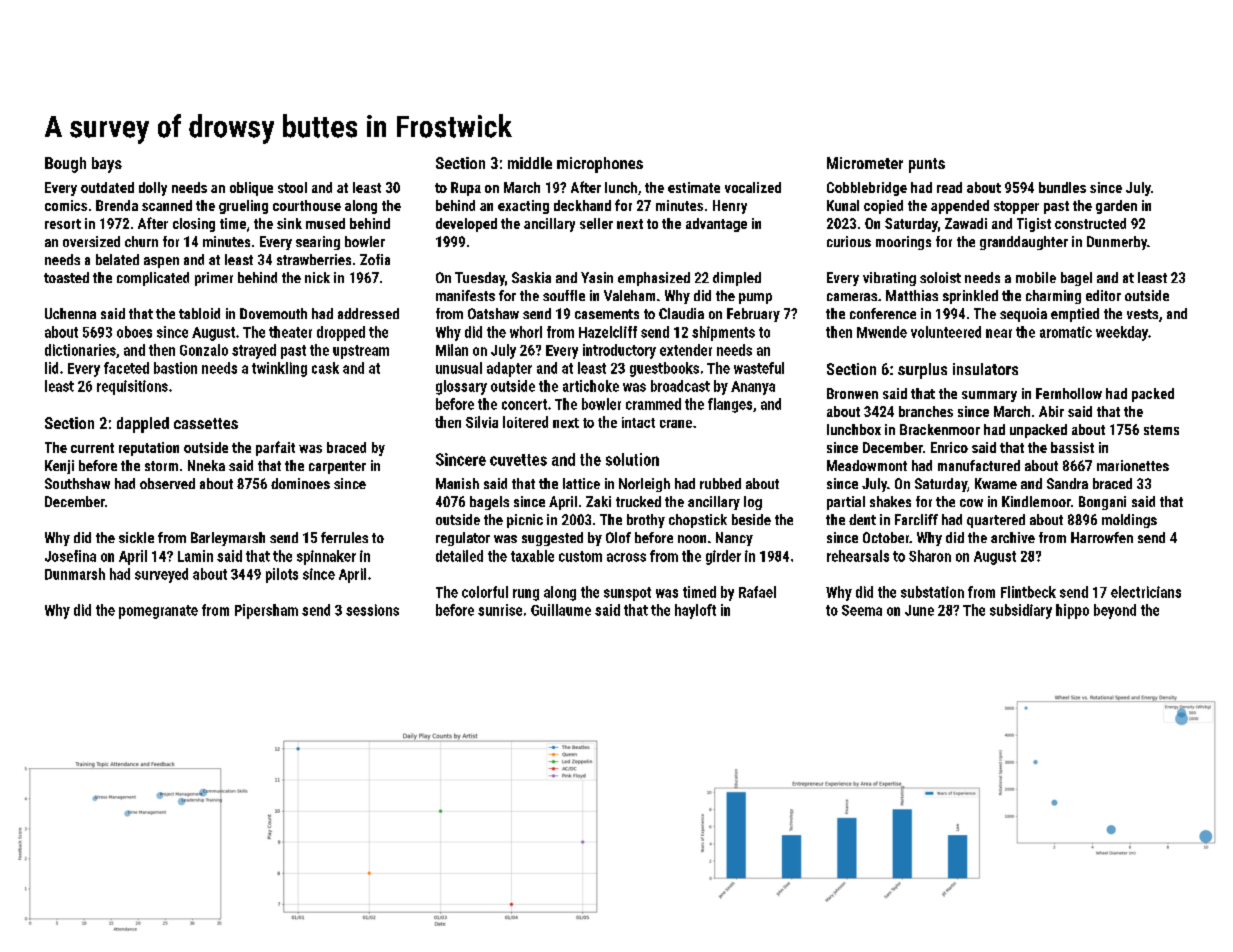  Describe the element at coordinates (107, 165) in the screenshot. I see `bays` at that location.
